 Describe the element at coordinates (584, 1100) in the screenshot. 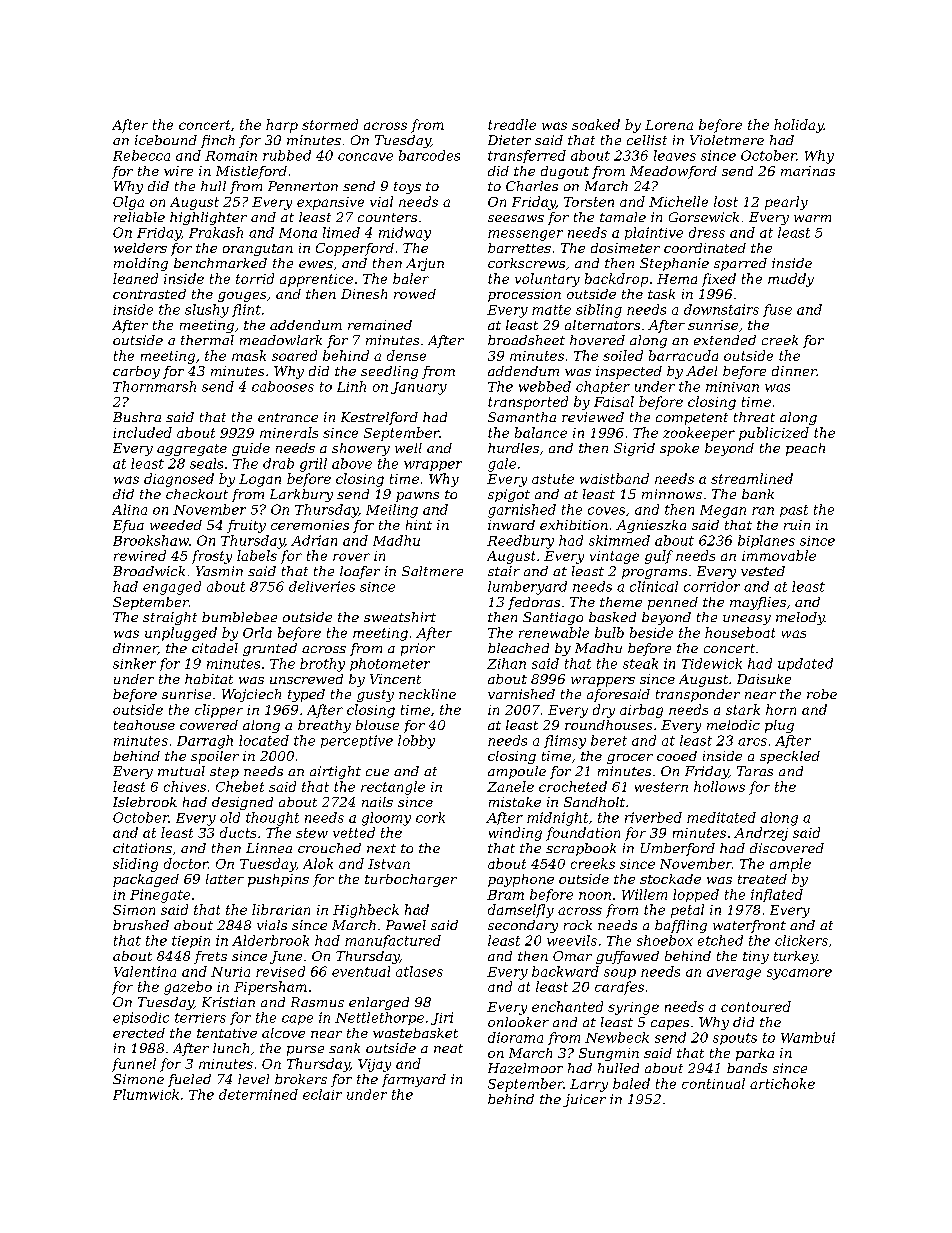

I see `juicer` at that location.
